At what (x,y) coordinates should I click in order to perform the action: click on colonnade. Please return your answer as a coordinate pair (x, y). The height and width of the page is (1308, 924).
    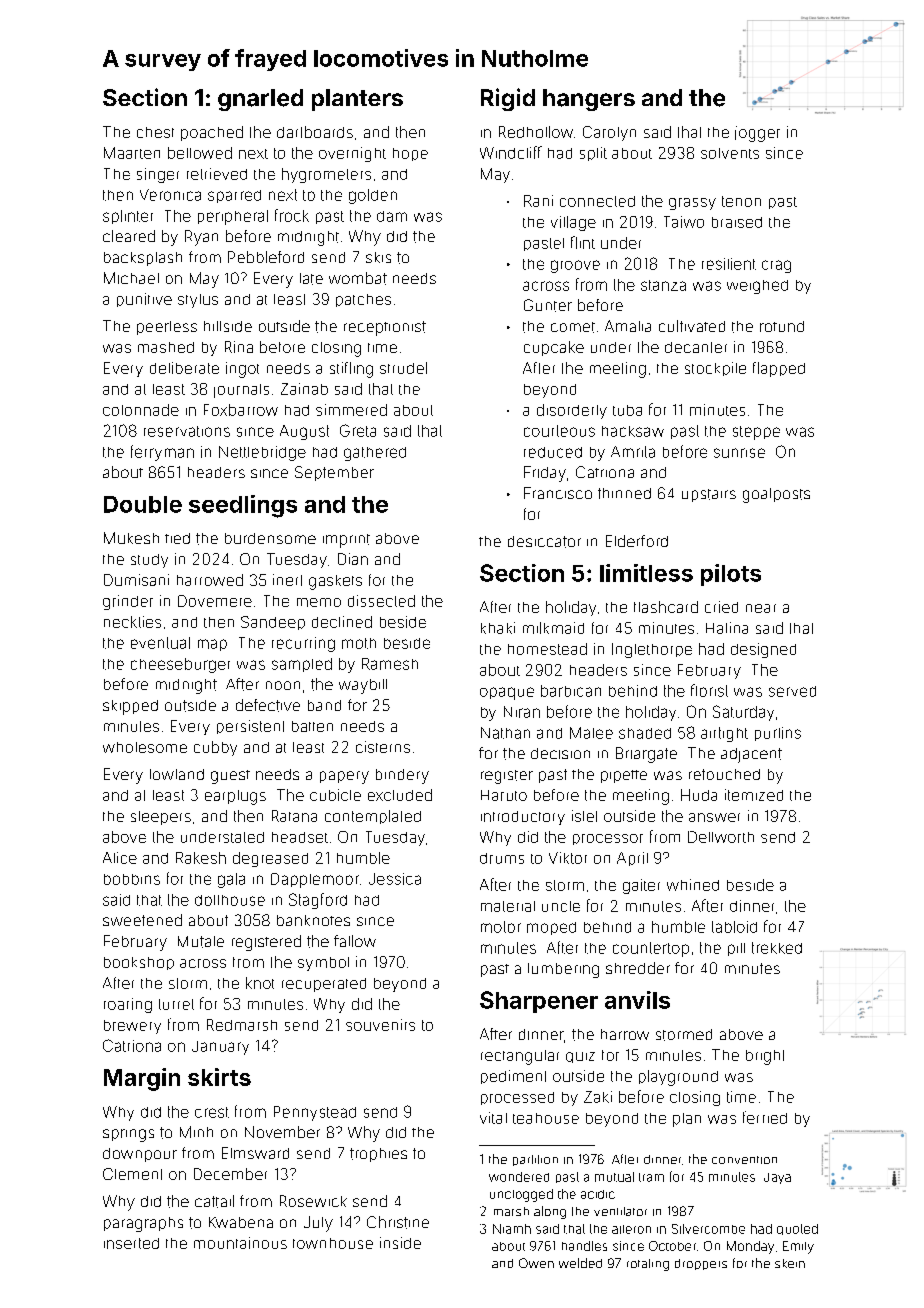
    Looking at the image, I should click on (141, 410).
